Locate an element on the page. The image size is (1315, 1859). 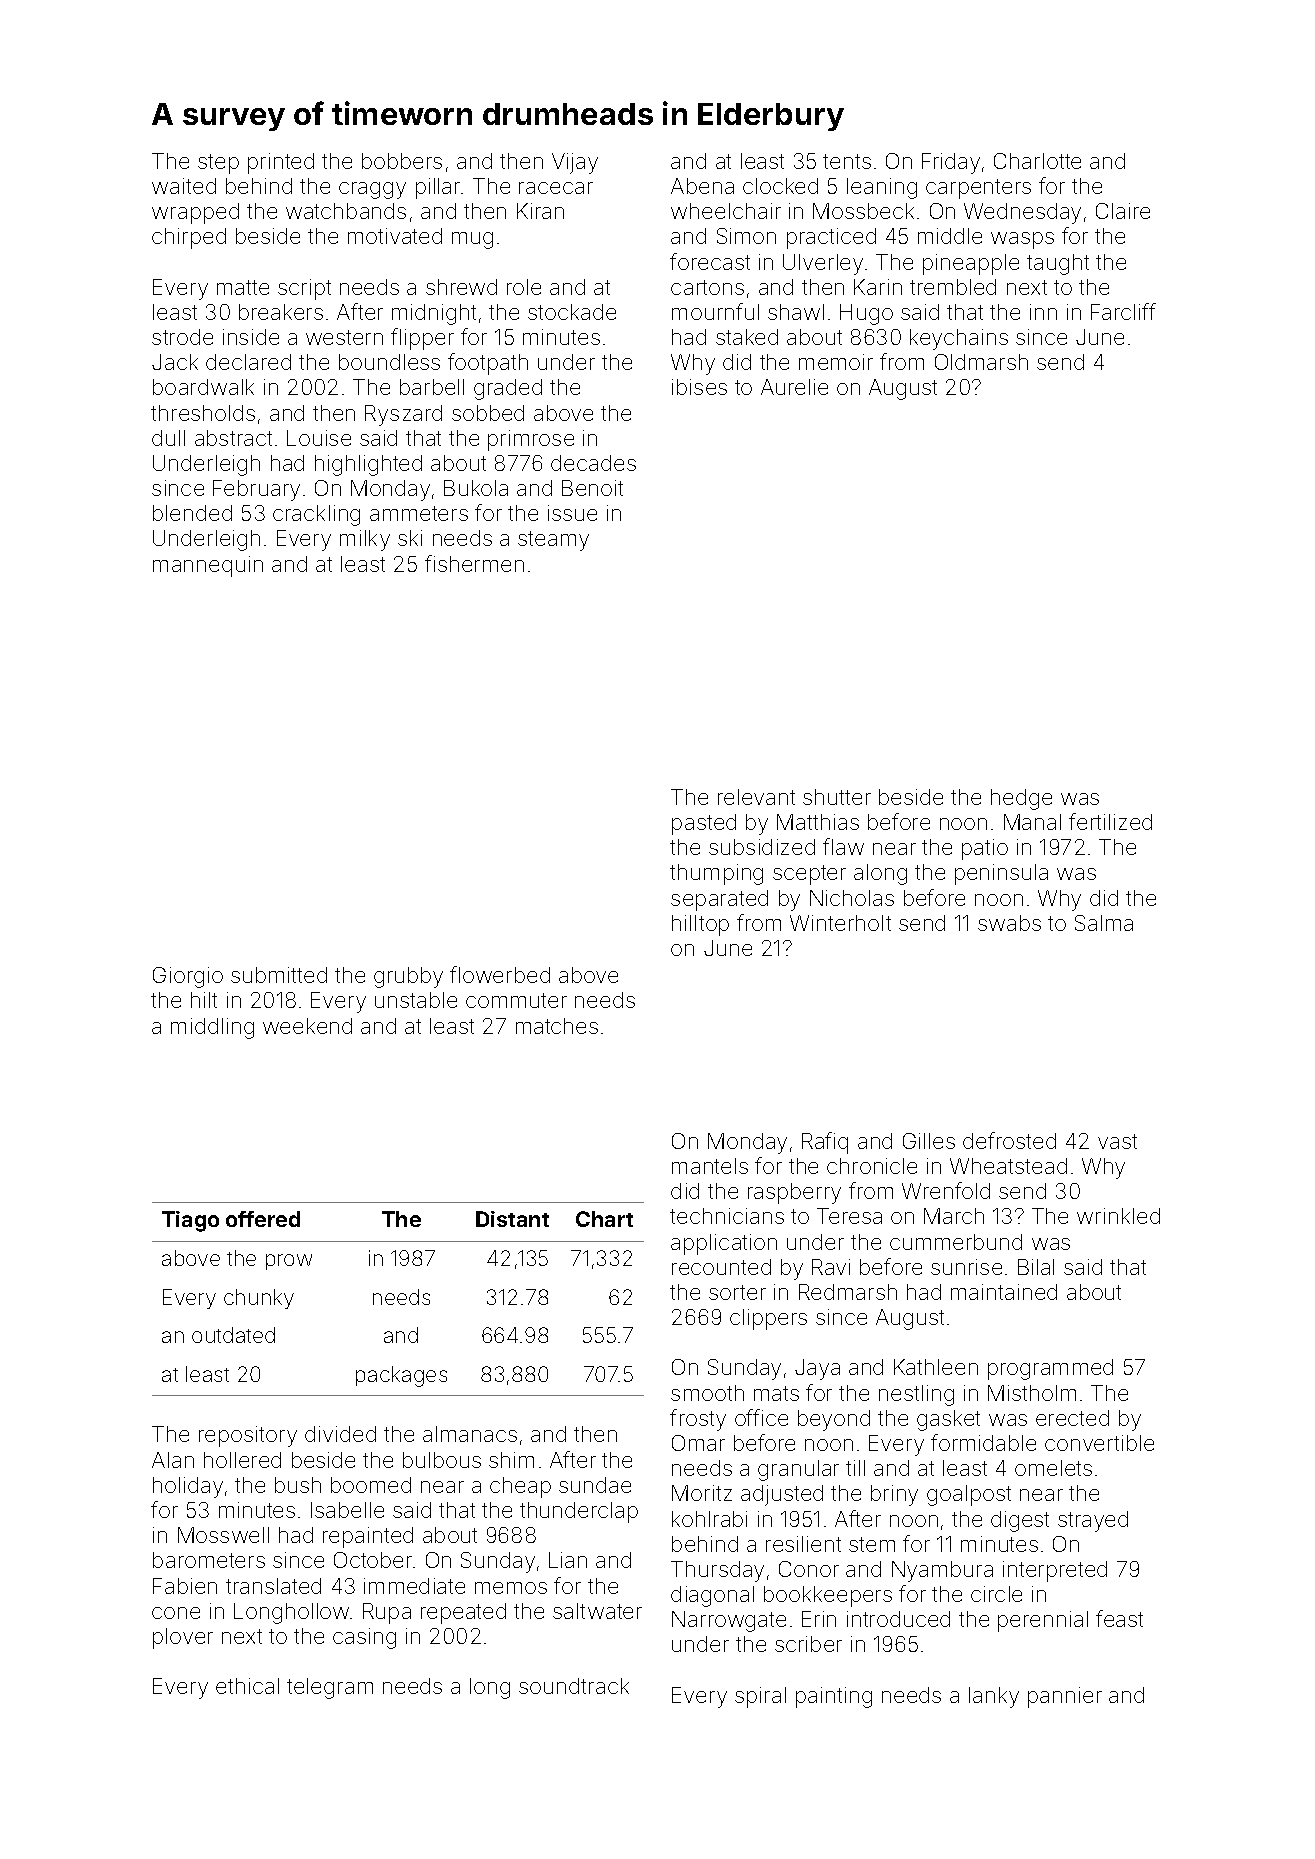
telegram is located at coordinates (330, 1688).
